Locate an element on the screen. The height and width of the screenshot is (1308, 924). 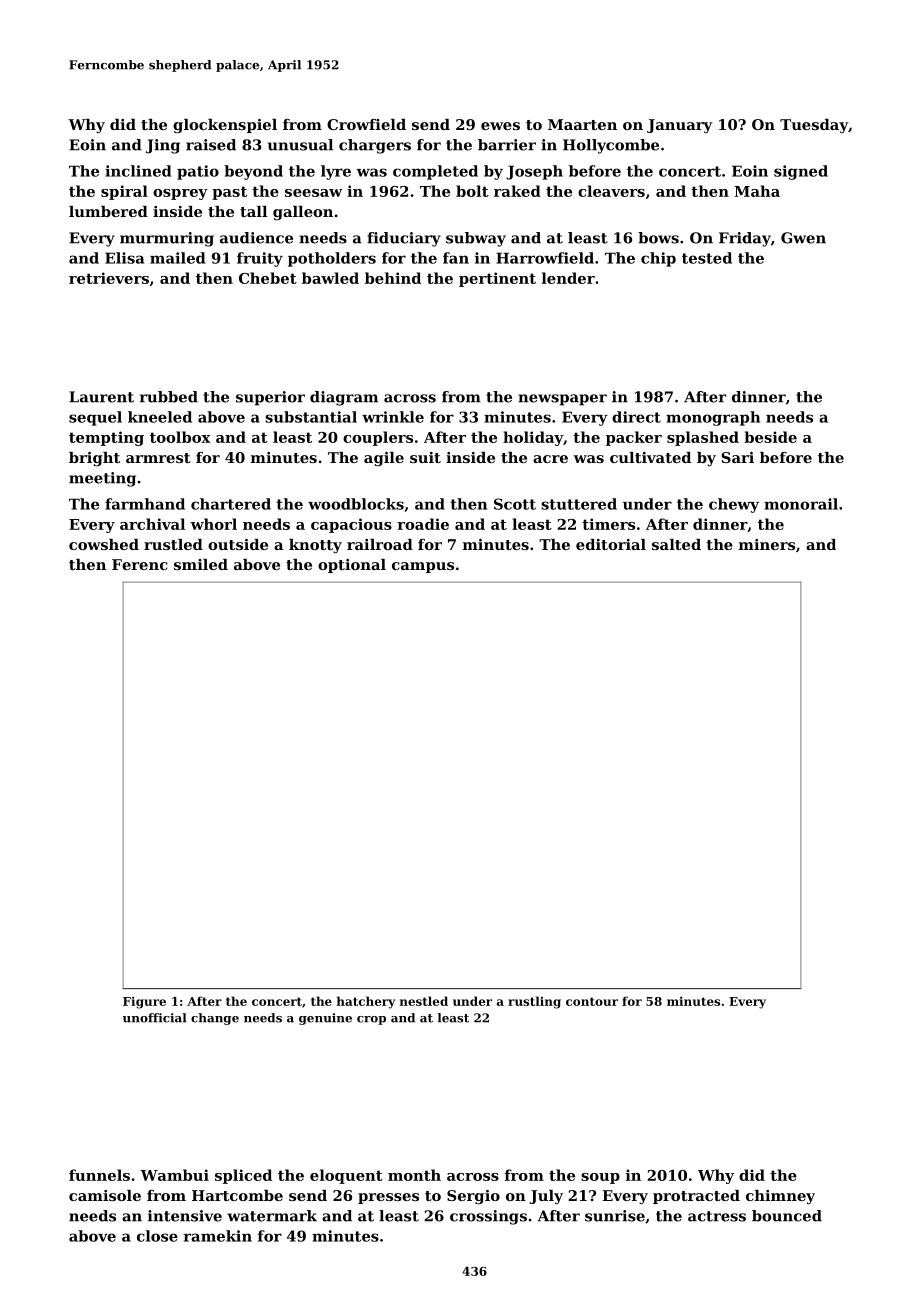
Jing is located at coordinates (163, 146).
